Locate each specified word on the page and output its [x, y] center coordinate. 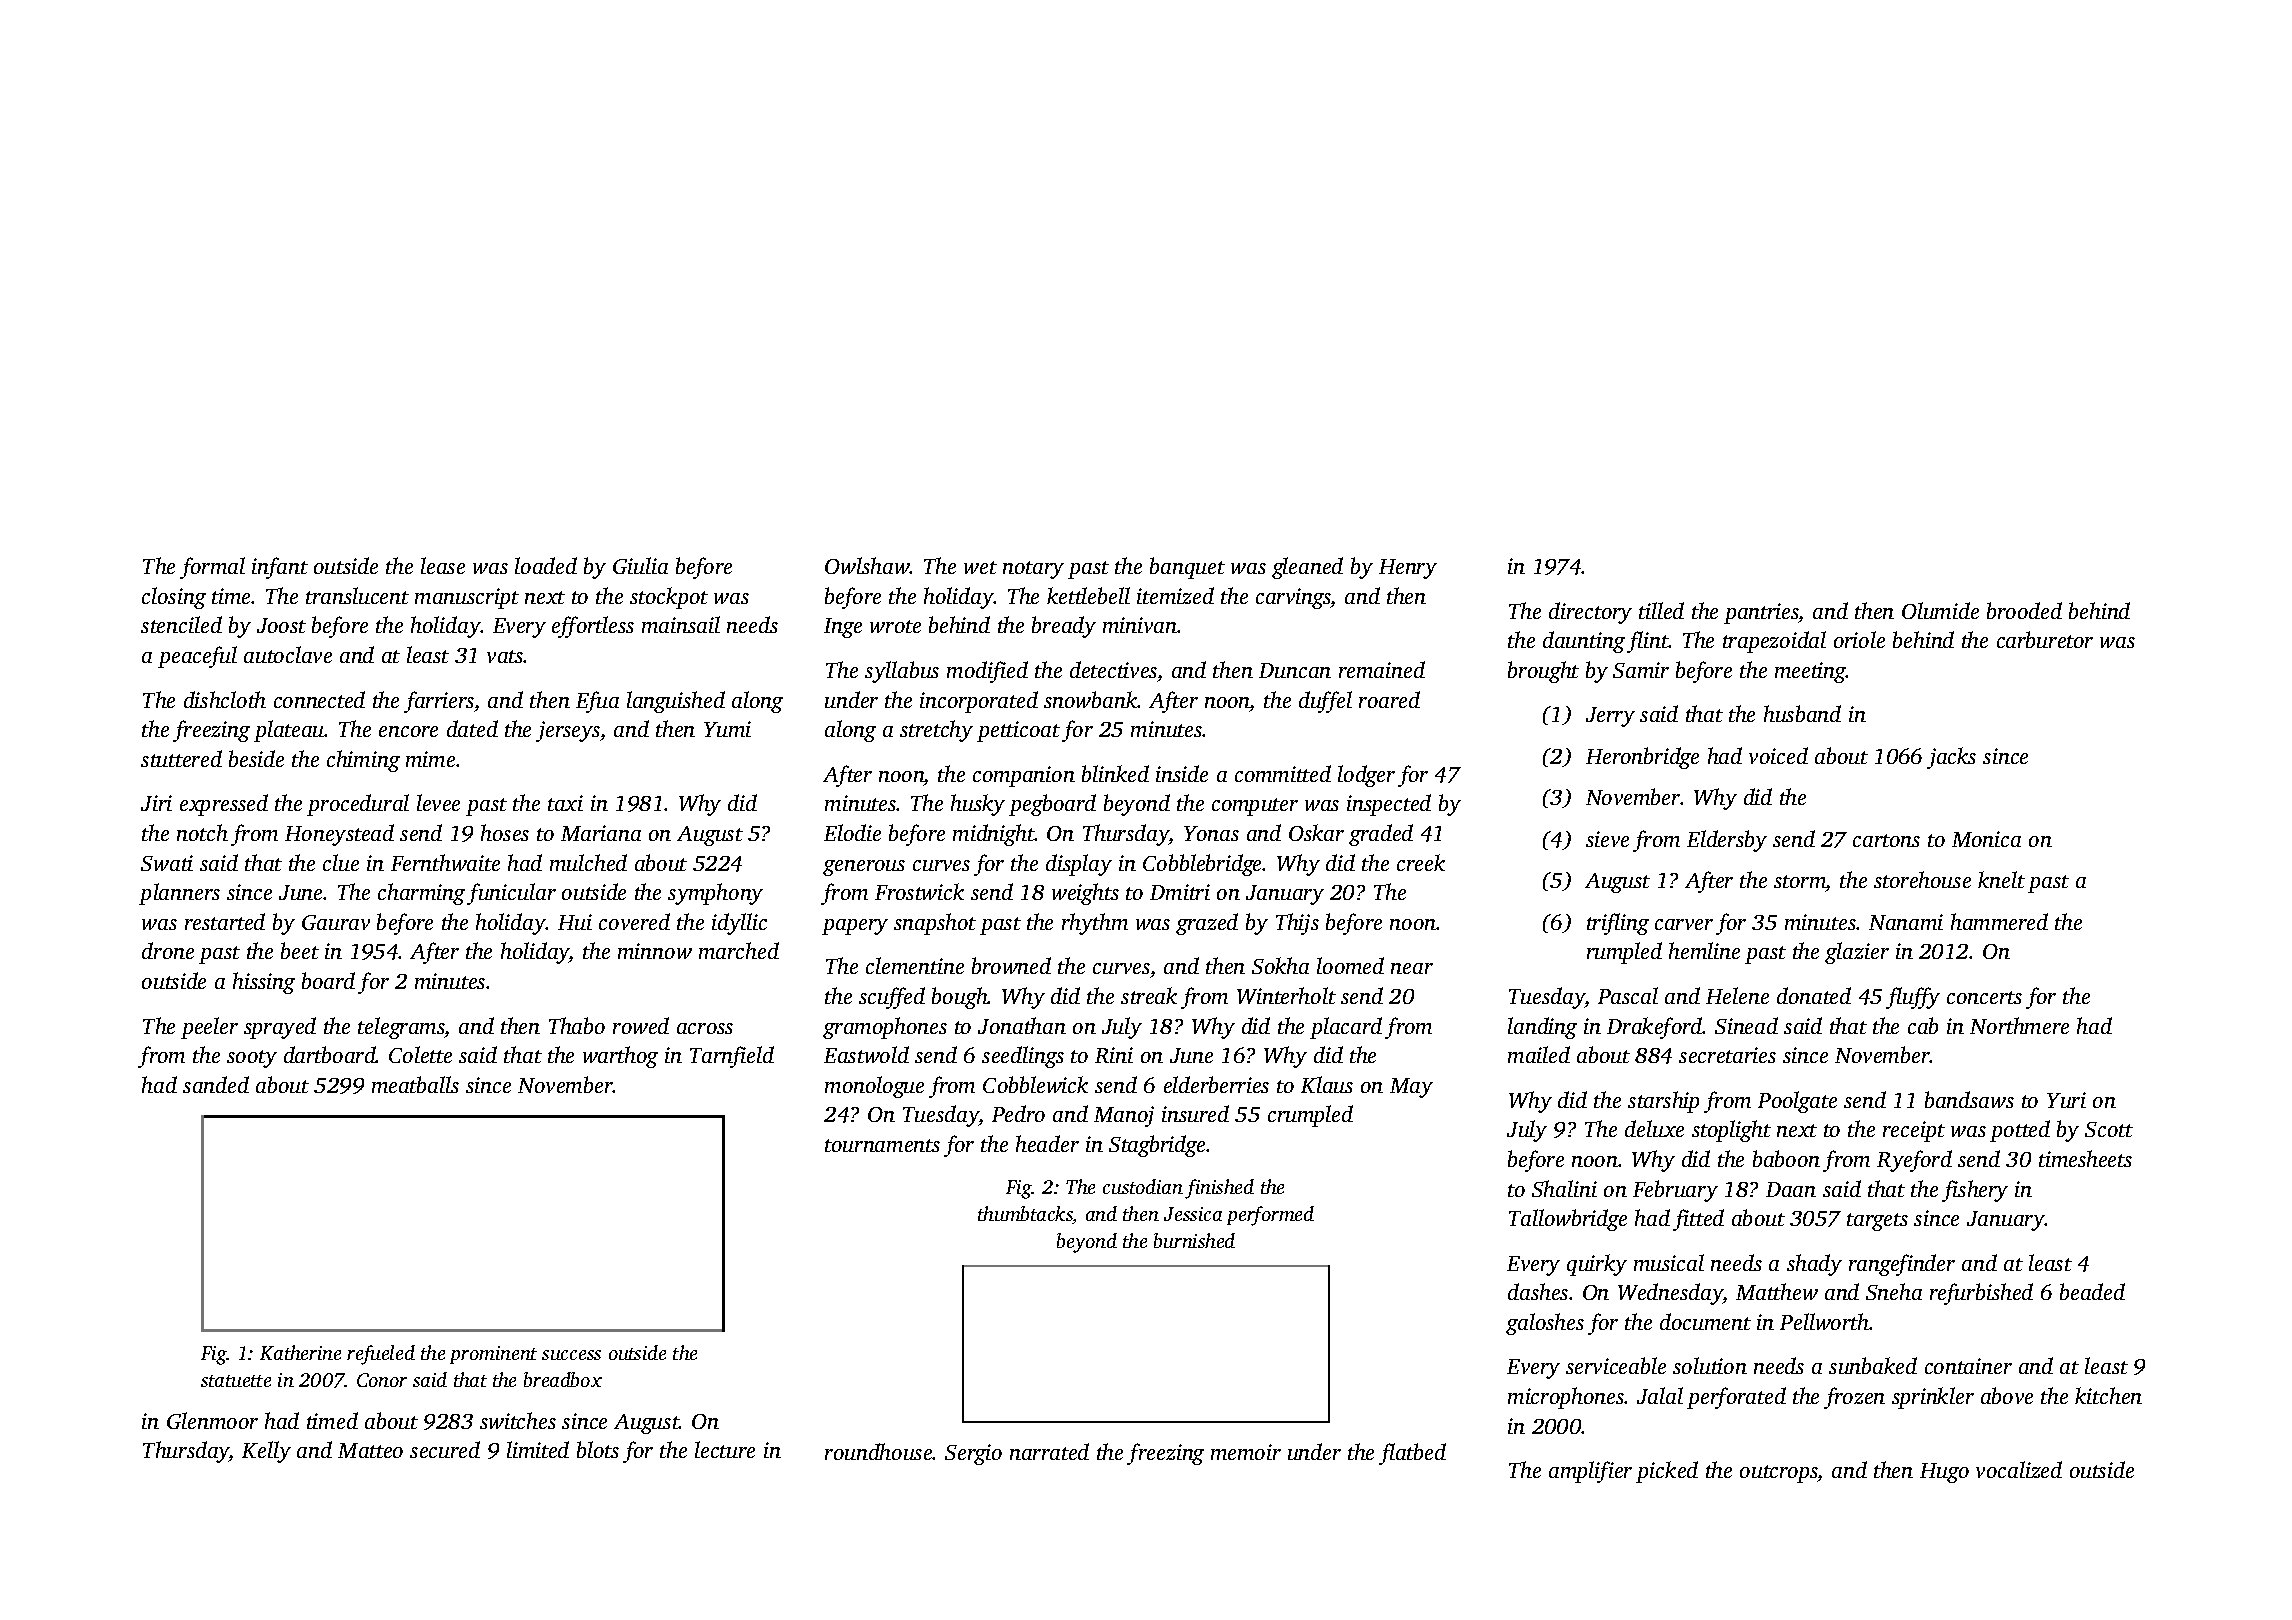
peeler [209, 1028]
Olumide [1940, 610]
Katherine [300, 1352]
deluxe [1654, 1128]
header [1047, 1143]
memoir [1246, 1452]
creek [1421, 862]
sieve [1607, 839]
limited [538, 1449]
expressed [224, 805]
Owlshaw [867, 565]
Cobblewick [1035, 1084]
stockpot [669, 598]
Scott [2109, 1129]
